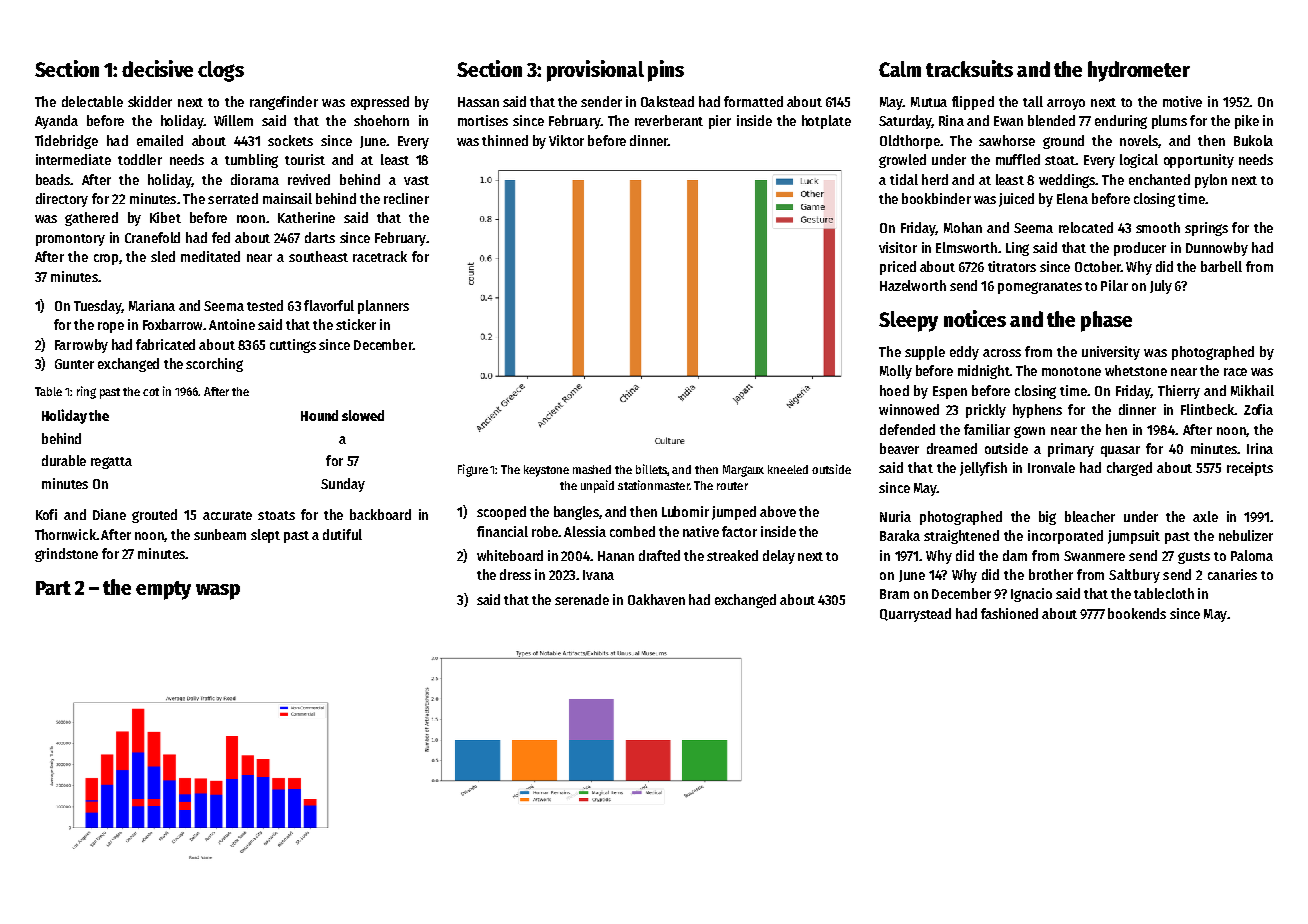 This image has width=1308, height=924. Describe the element at coordinates (1067, 181) in the image. I see `weddings` at that location.
